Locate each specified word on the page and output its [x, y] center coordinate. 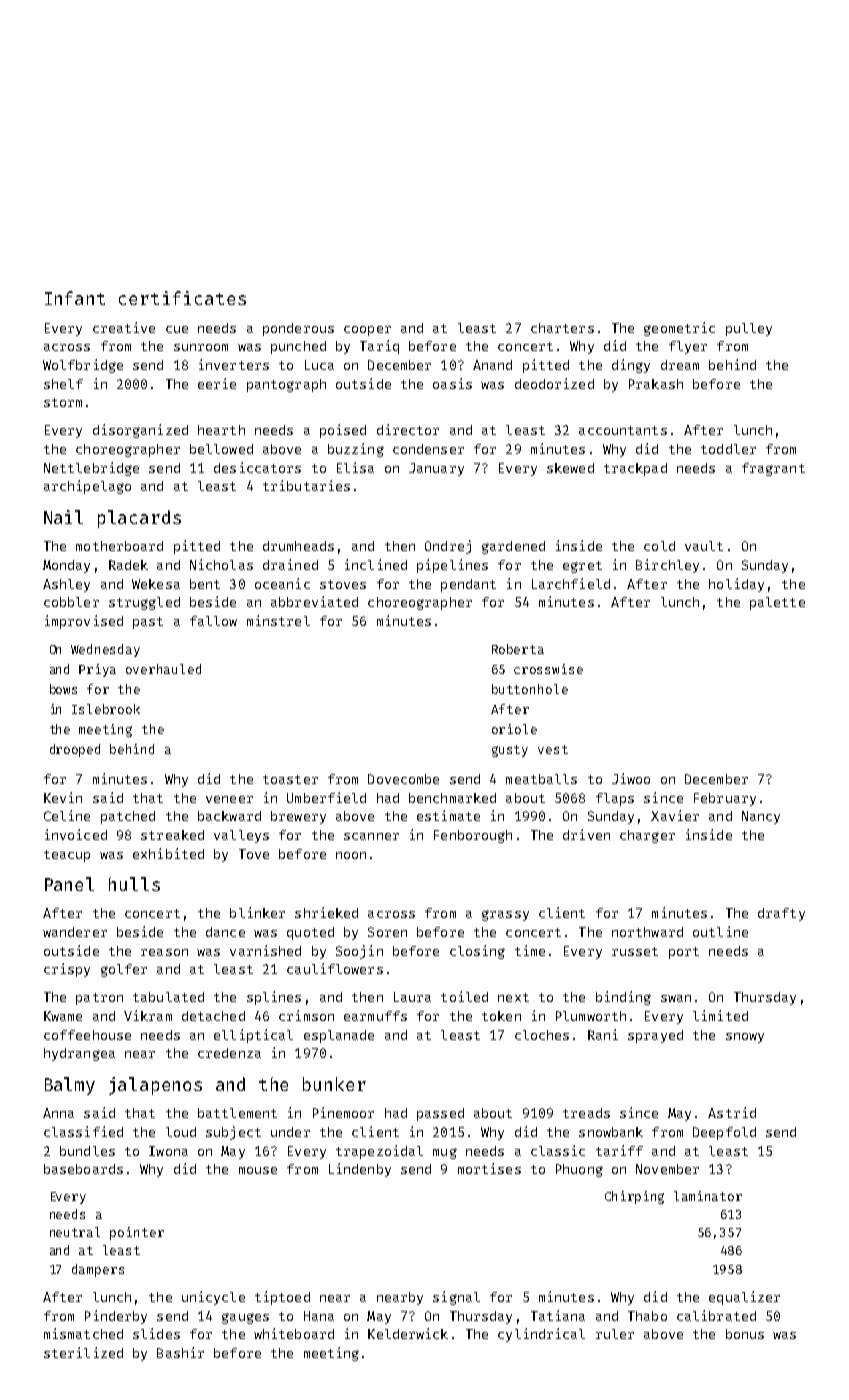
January [436, 469]
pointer [137, 1233]
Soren [387, 932]
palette [777, 603]
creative [124, 327]
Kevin [63, 797]
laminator [708, 1196]
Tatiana [558, 1315]
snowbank [611, 1132]
